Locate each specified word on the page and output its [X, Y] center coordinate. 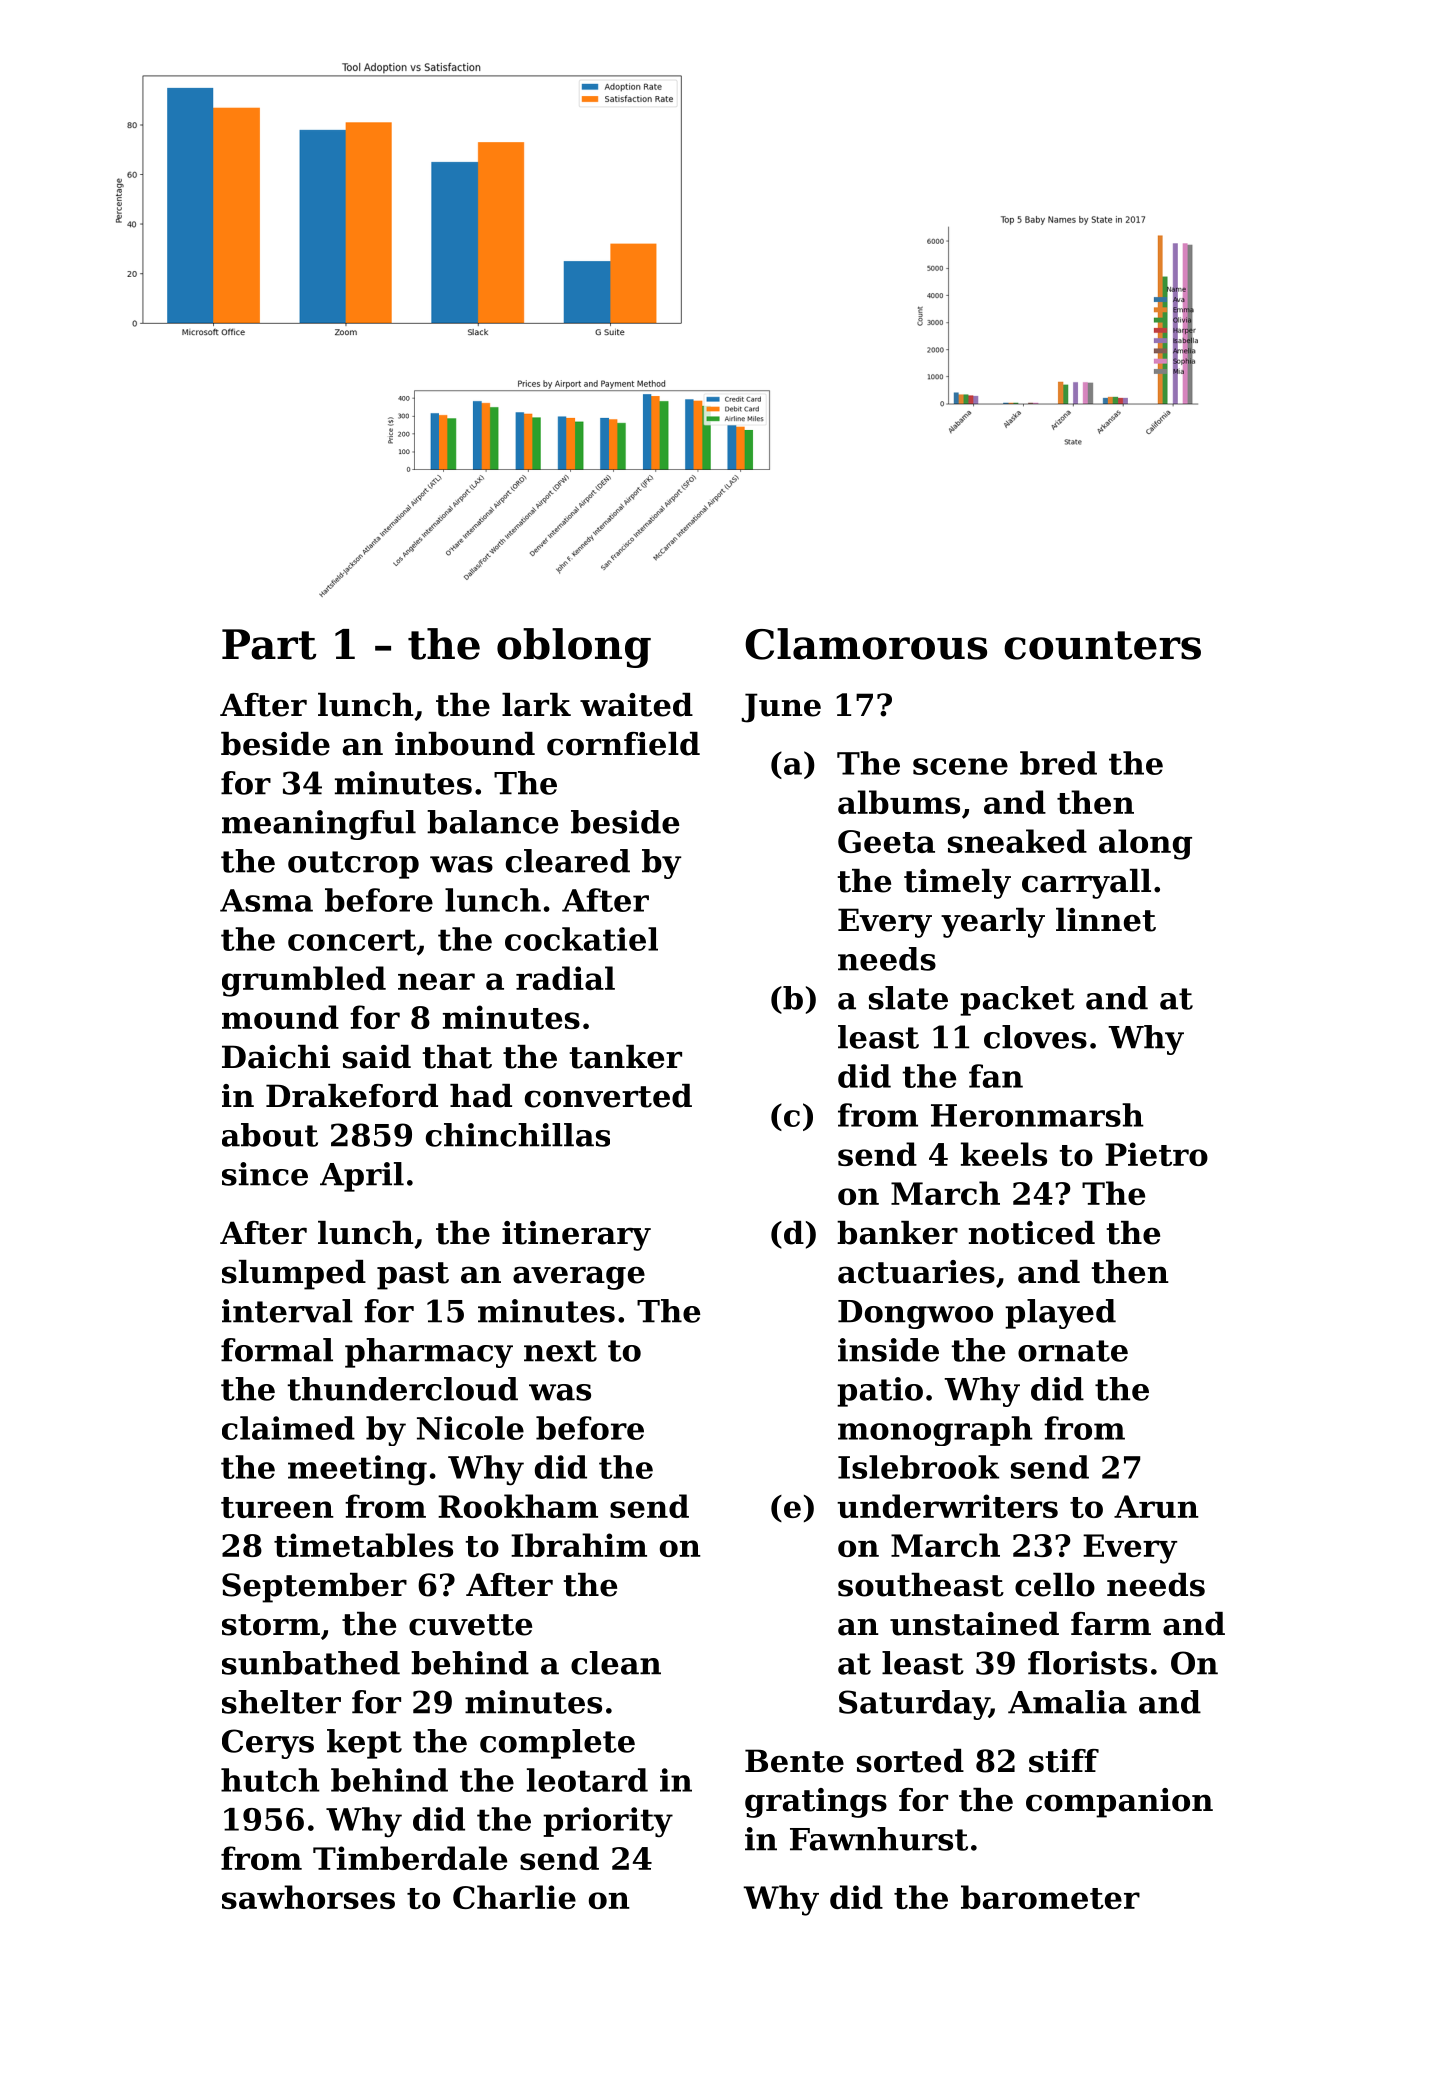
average [579, 1278]
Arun [1156, 1506]
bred [1058, 763]
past [413, 1276]
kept [364, 1744]
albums [899, 802]
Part [269, 644]
